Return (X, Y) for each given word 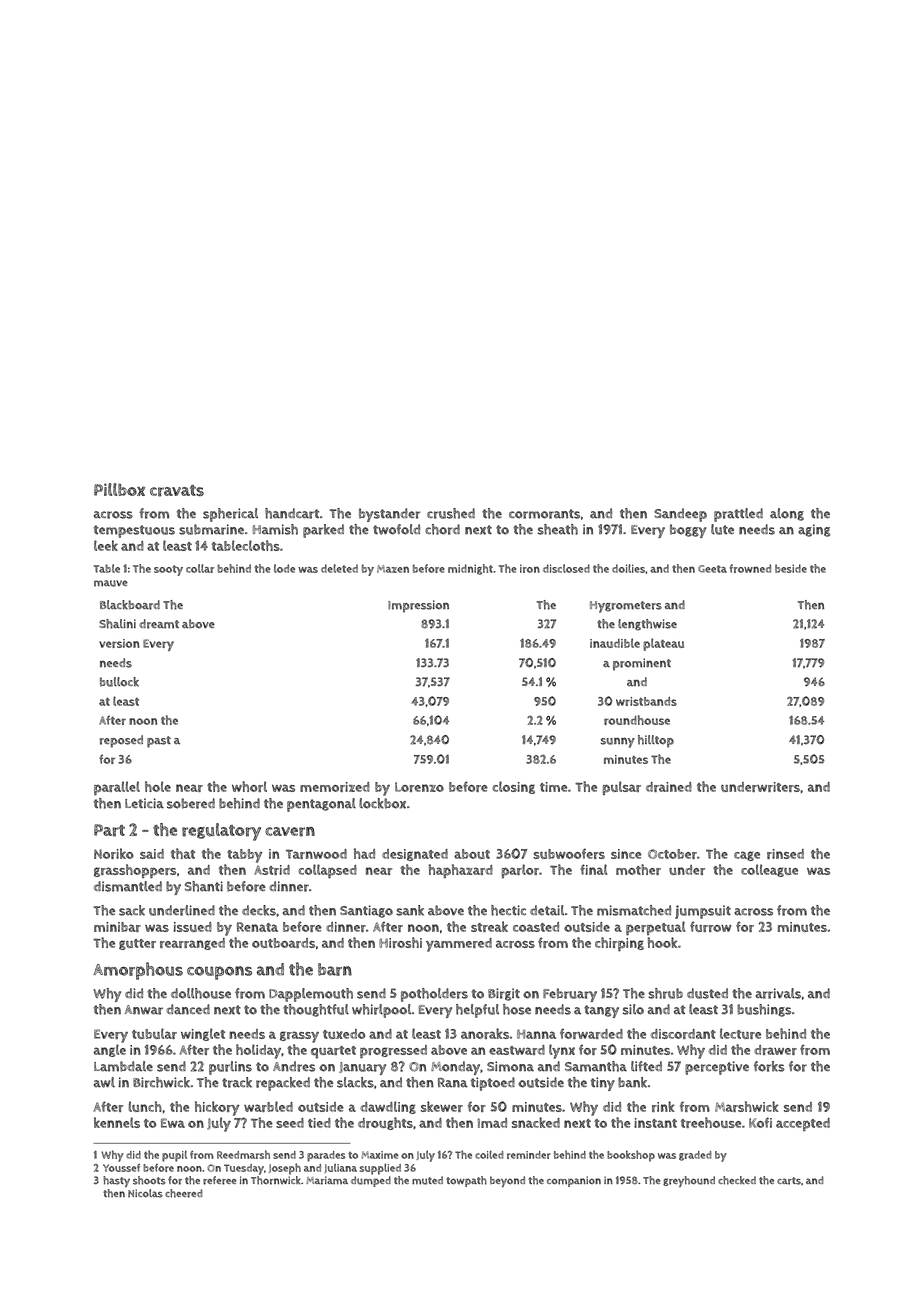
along (787, 514)
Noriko (114, 853)
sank (410, 910)
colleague (769, 870)
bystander (389, 515)
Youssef (121, 1168)
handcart (292, 513)
